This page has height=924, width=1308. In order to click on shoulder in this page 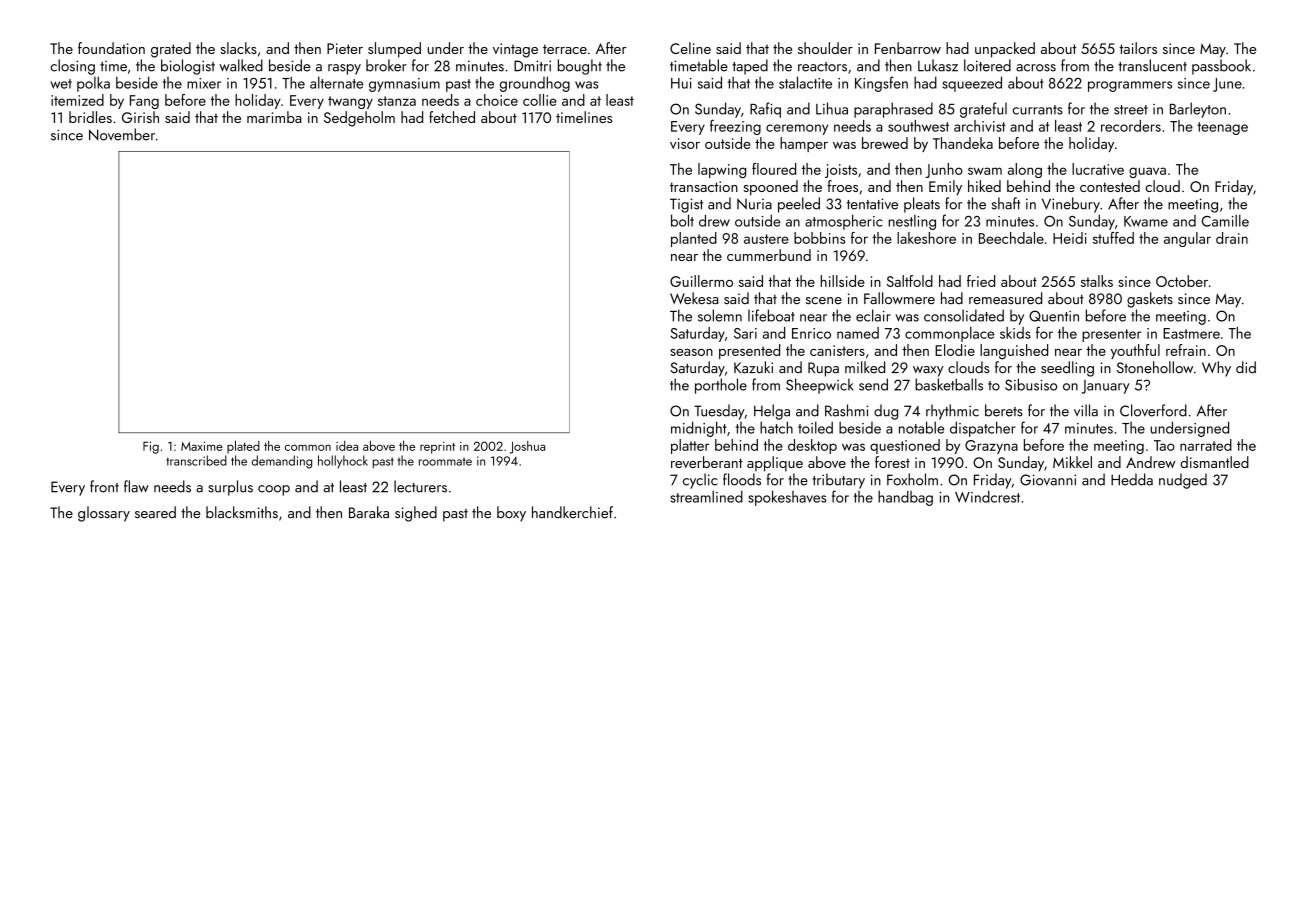, I will do `click(825, 48)`.
